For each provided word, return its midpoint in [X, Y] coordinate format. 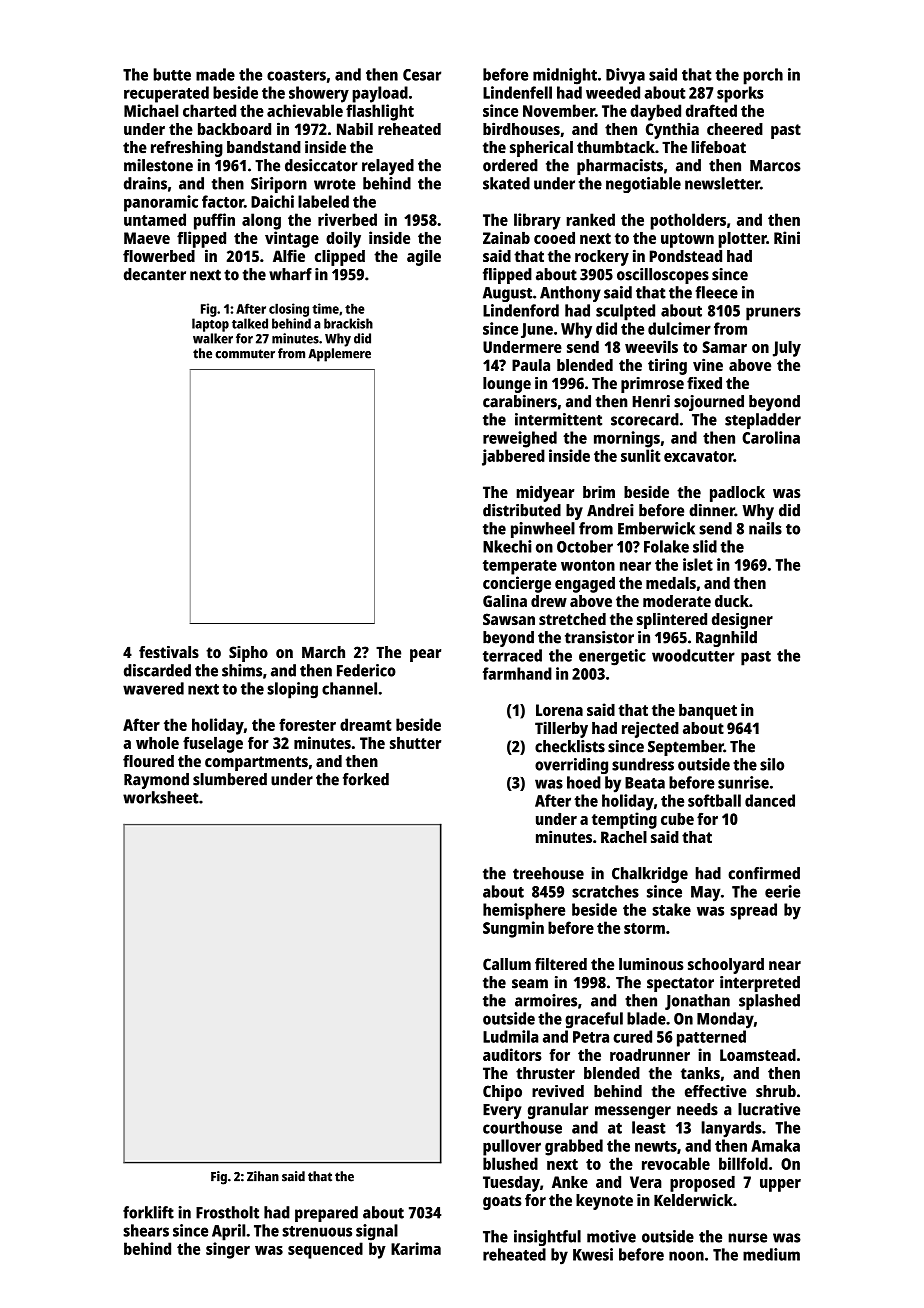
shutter [415, 743]
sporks [740, 94]
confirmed [764, 873]
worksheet [161, 797]
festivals [169, 652]
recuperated [166, 94]
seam [530, 984]
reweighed [520, 439]
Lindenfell [517, 92]
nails [765, 528]
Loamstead [758, 1055]
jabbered [513, 457]
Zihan [263, 1176]
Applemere [339, 355]
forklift [148, 1212]
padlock [737, 494]
